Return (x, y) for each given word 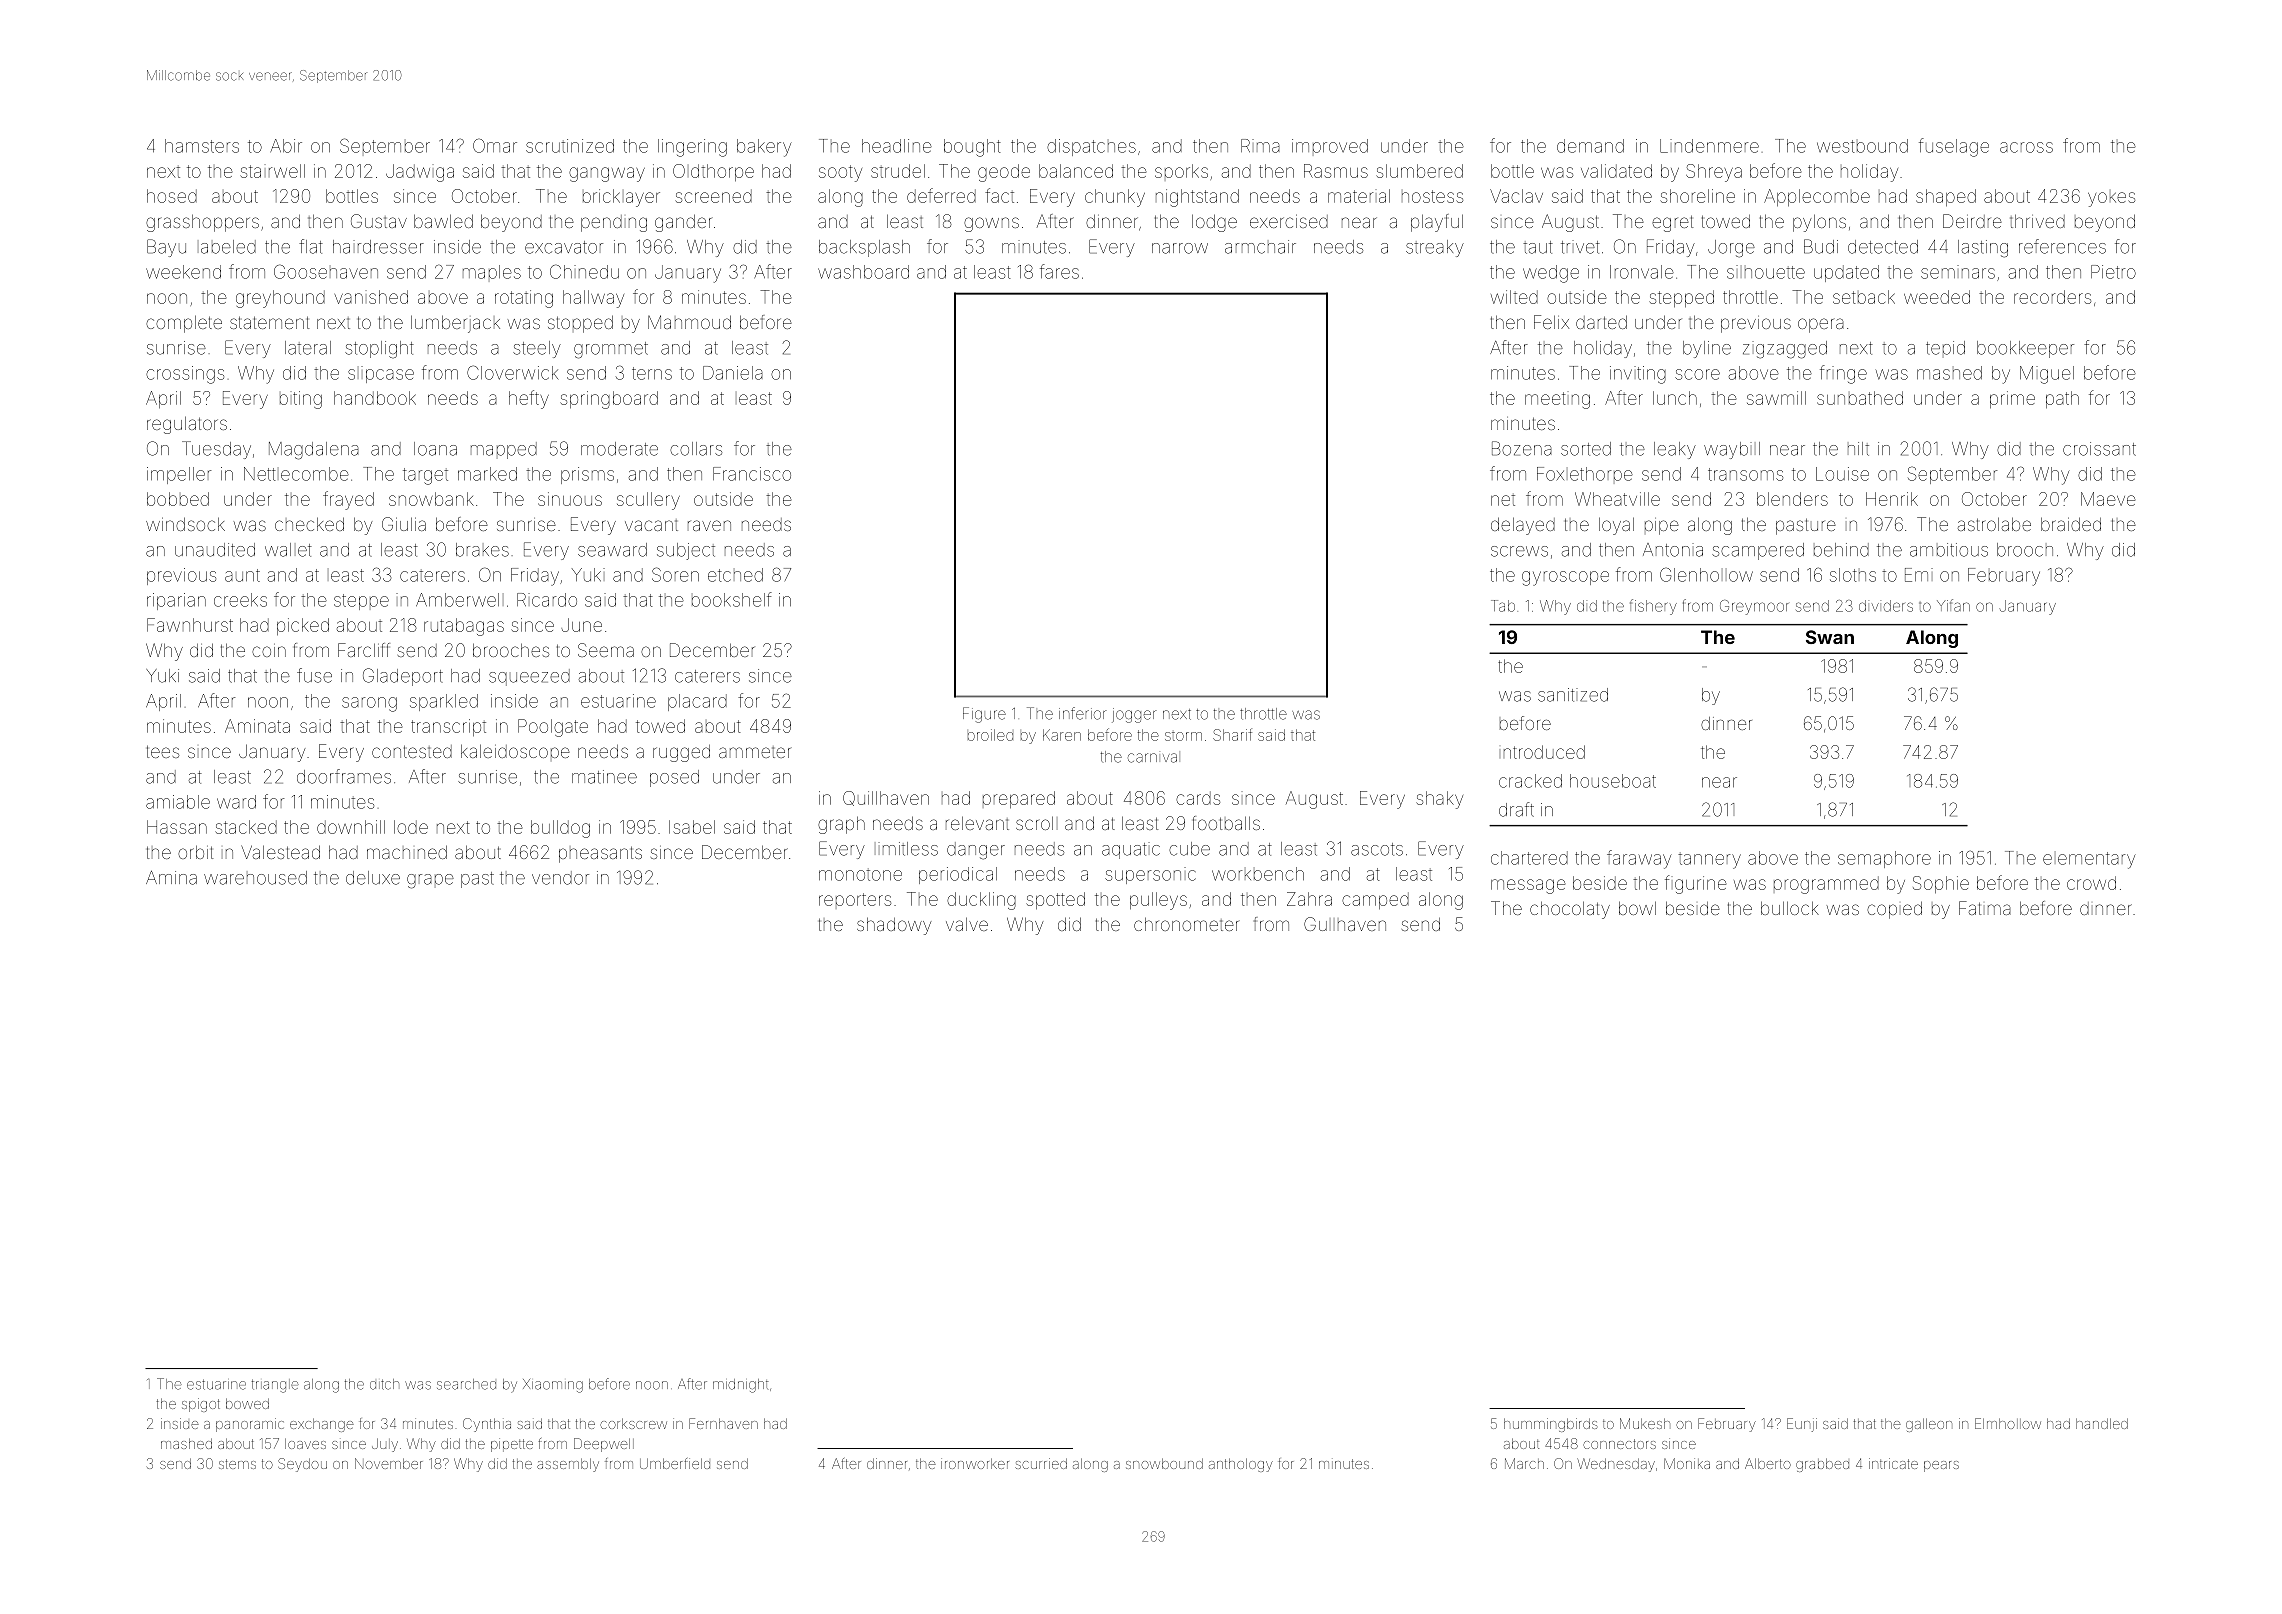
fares (1059, 271)
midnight (741, 1386)
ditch (384, 1384)
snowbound (1164, 1463)
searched (466, 1384)
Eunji (1802, 1425)
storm (1183, 736)
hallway (593, 299)
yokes (2111, 199)
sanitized (1573, 695)
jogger (1134, 715)
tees (163, 751)
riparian (176, 601)
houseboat (1613, 781)
